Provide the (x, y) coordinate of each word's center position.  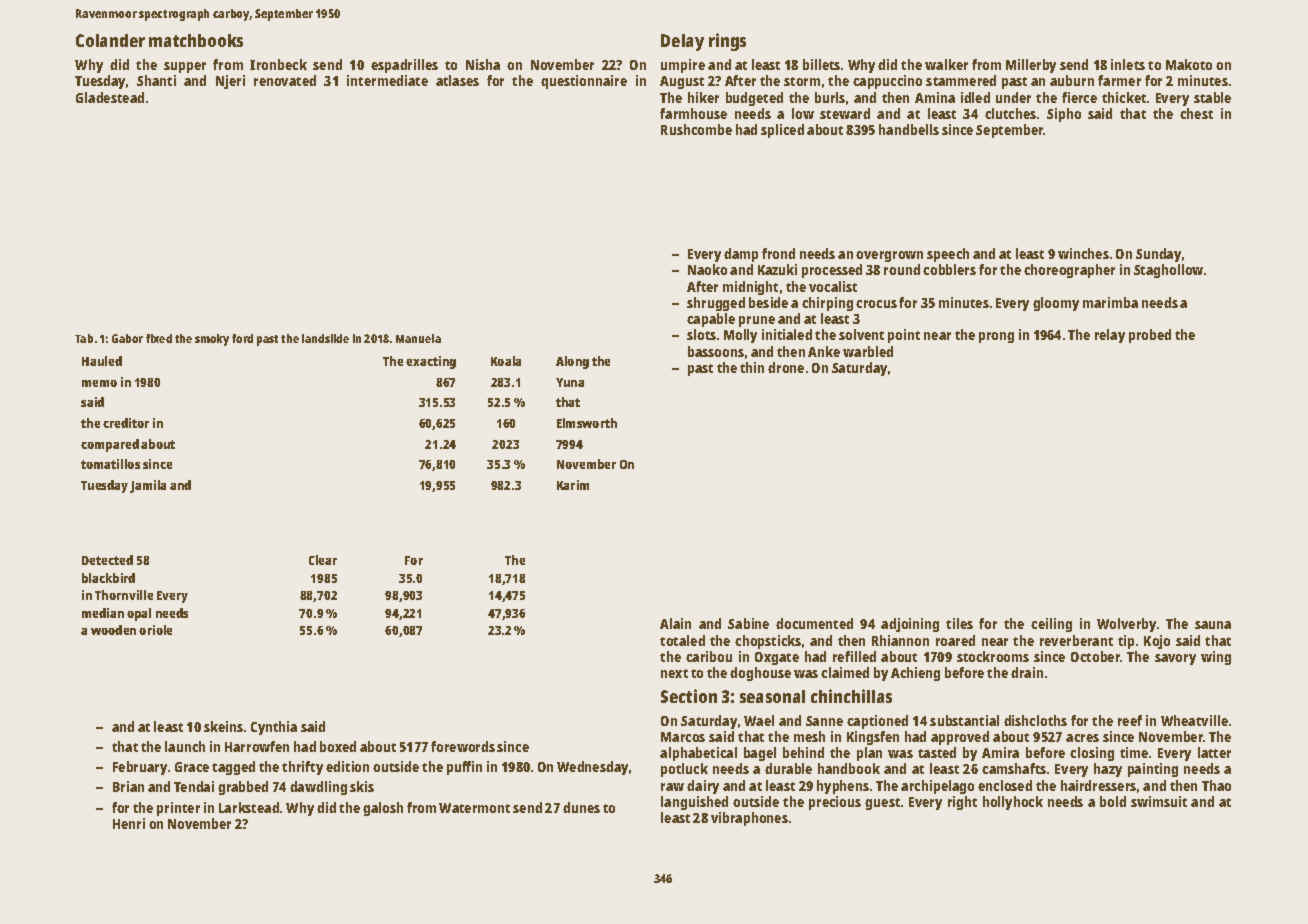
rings (727, 42)
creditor (126, 423)
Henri (129, 823)
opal (139, 614)
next (674, 673)
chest (1196, 113)
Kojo (1157, 642)
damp (741, 255)
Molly (740, 336)
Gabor (127, 338)
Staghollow (1168, 271)
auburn (1072, 80)
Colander (110, 40)
